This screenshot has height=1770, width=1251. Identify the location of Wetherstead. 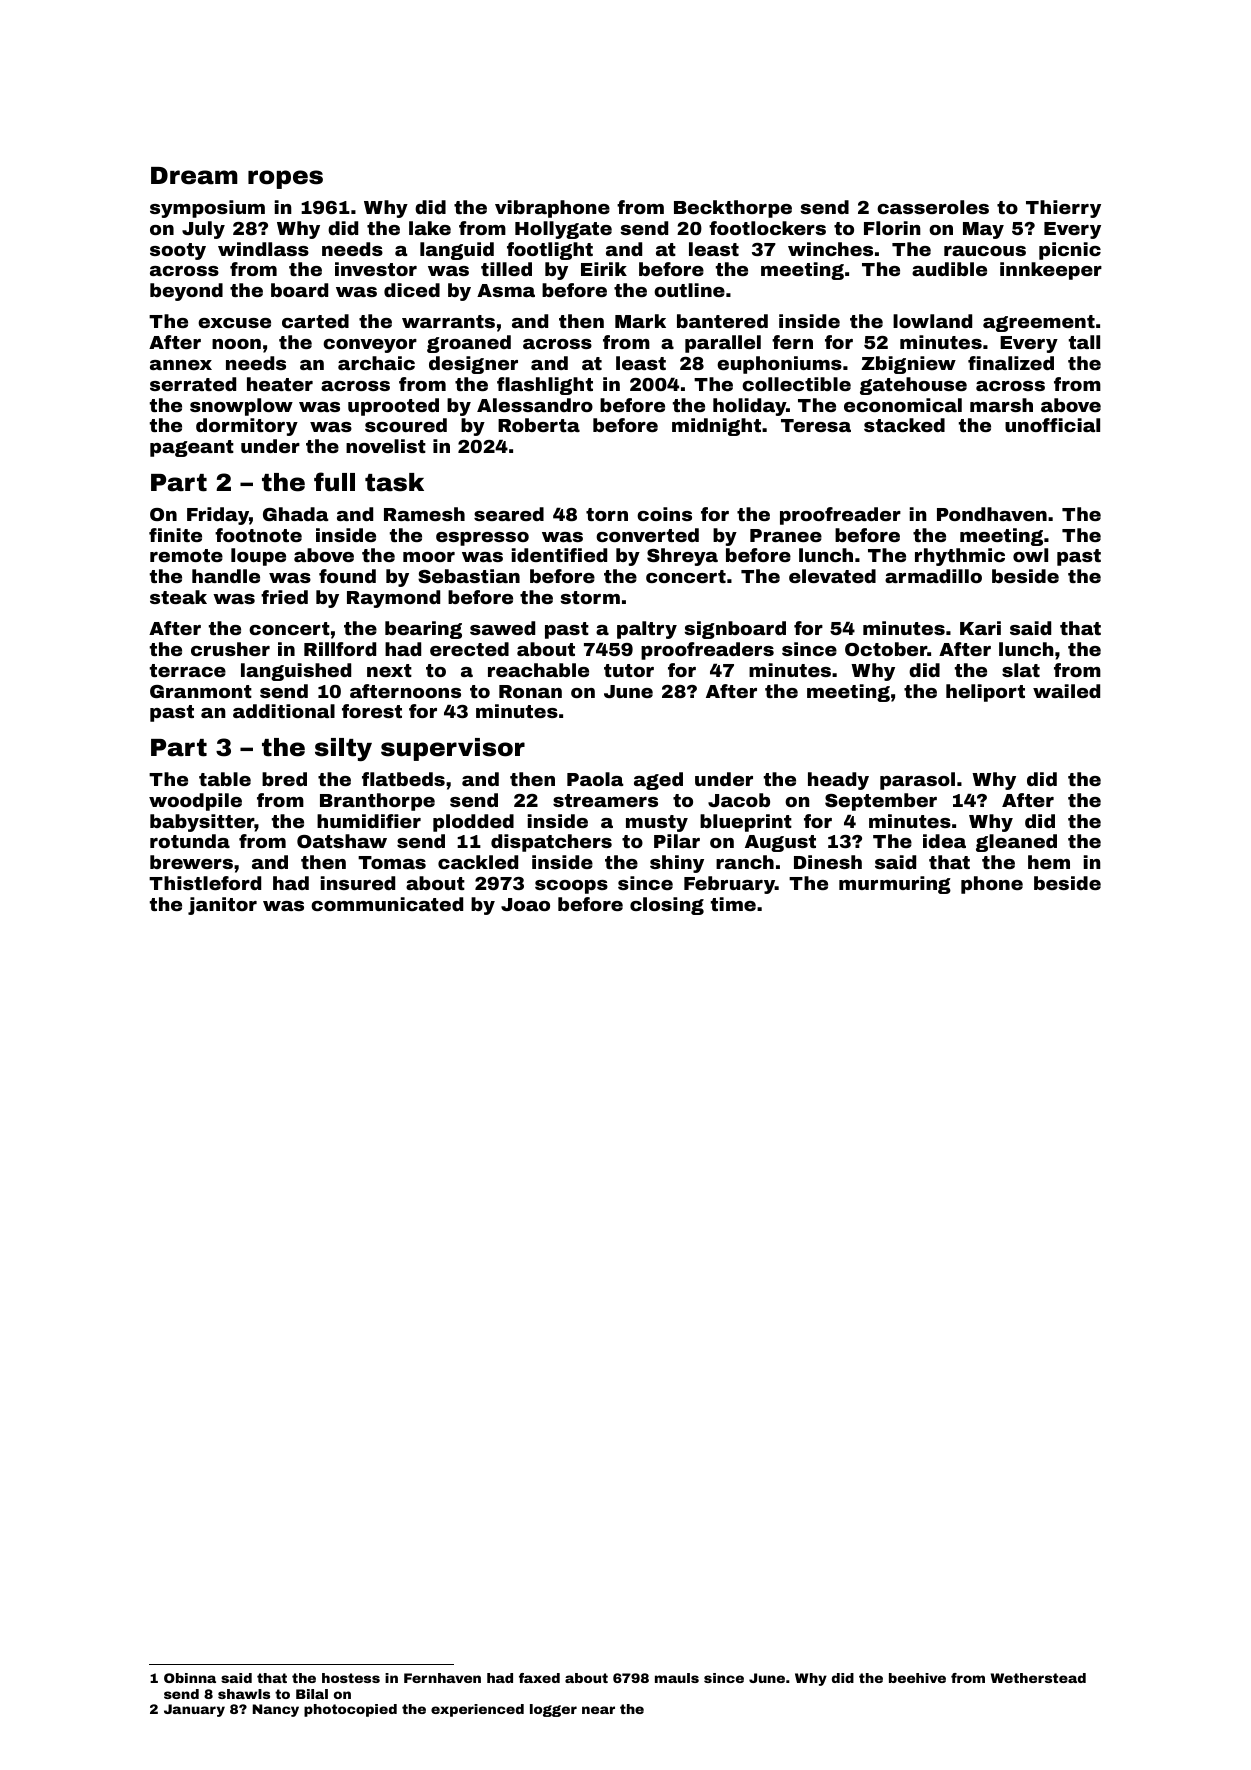
(1038, 1678).
